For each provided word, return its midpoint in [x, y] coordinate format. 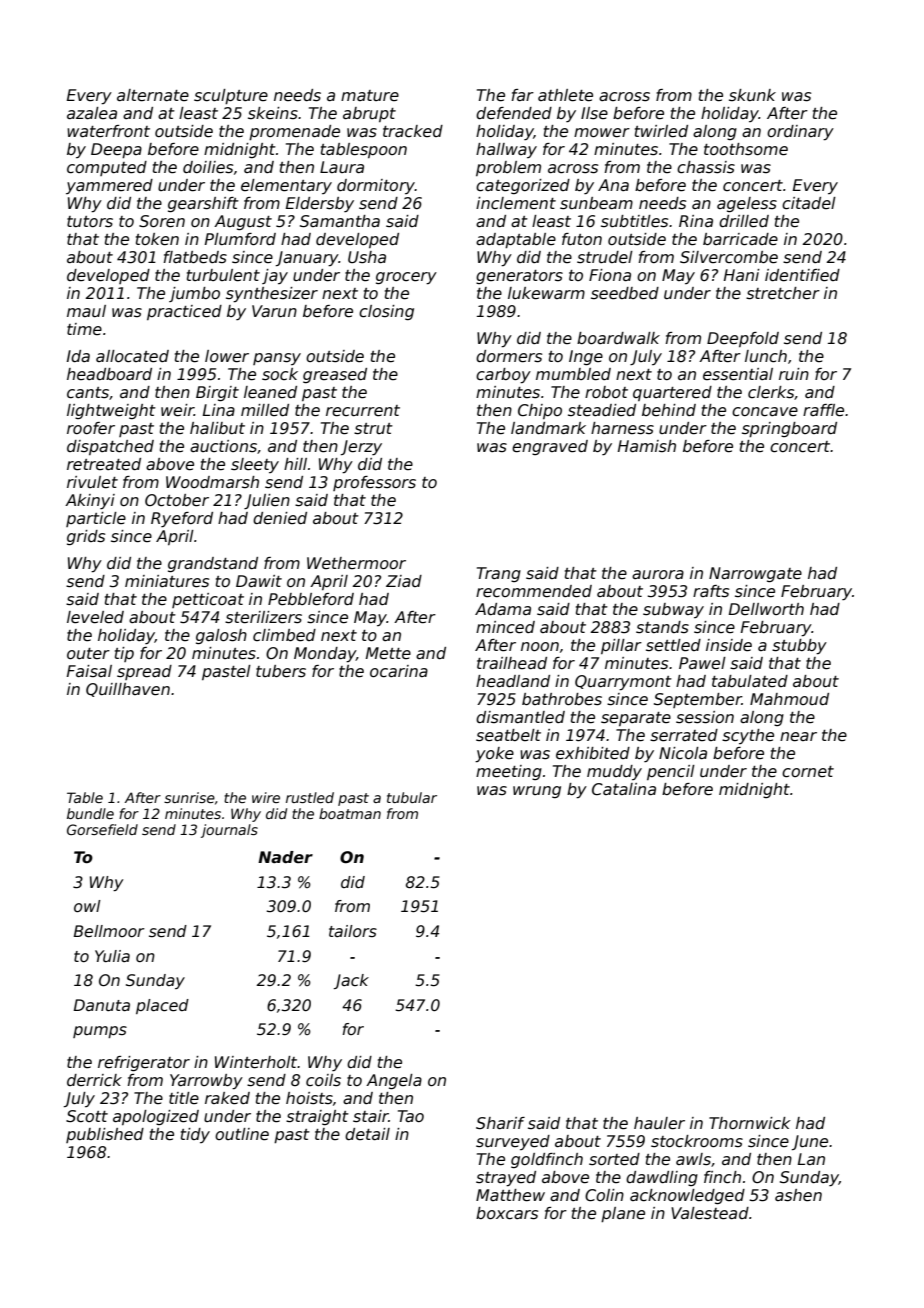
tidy [195, 1135]
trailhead [512, 663]
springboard [789, 429]
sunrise [189, 797]
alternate [153, 95]
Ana [613, 185]
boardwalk [618, 338]
